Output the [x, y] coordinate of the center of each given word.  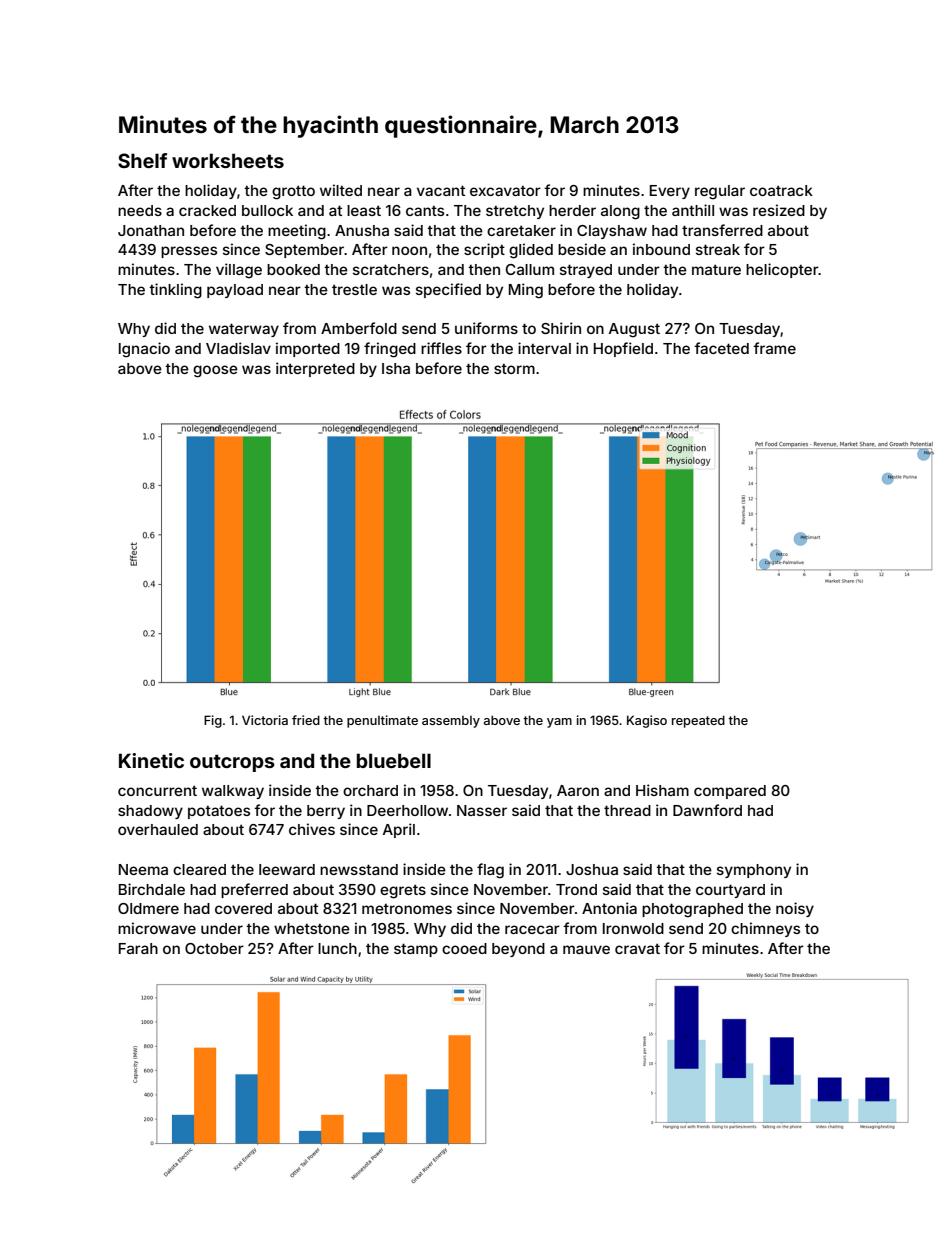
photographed [692, 910]
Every [670, 192]
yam [559, 723]
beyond [518, 950]
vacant [441, 190]
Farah [138, 948]
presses [189, 252]
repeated [698, 721]
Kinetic [151, 760]
